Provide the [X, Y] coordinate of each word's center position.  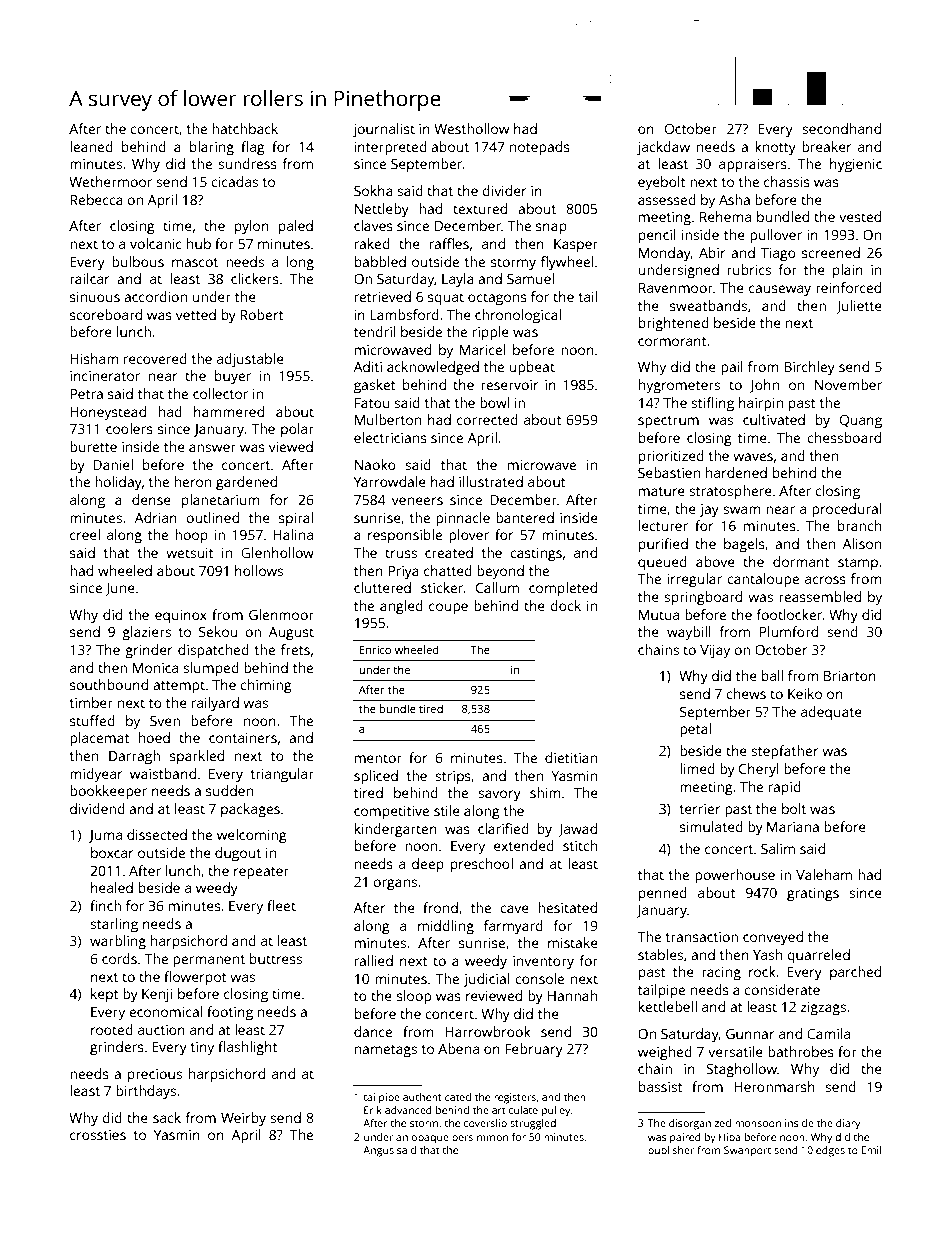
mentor [378, 758]
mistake [573, 942]
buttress [276, 958]
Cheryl [759, 770]
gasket [375, 386]
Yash [767, 954]
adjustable [250, 360]
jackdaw [663, 148]
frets [295, 649]
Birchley [809, 368]
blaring [212, 148]
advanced [408, 1110]
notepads [540, 148]
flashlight [248, 1048]
